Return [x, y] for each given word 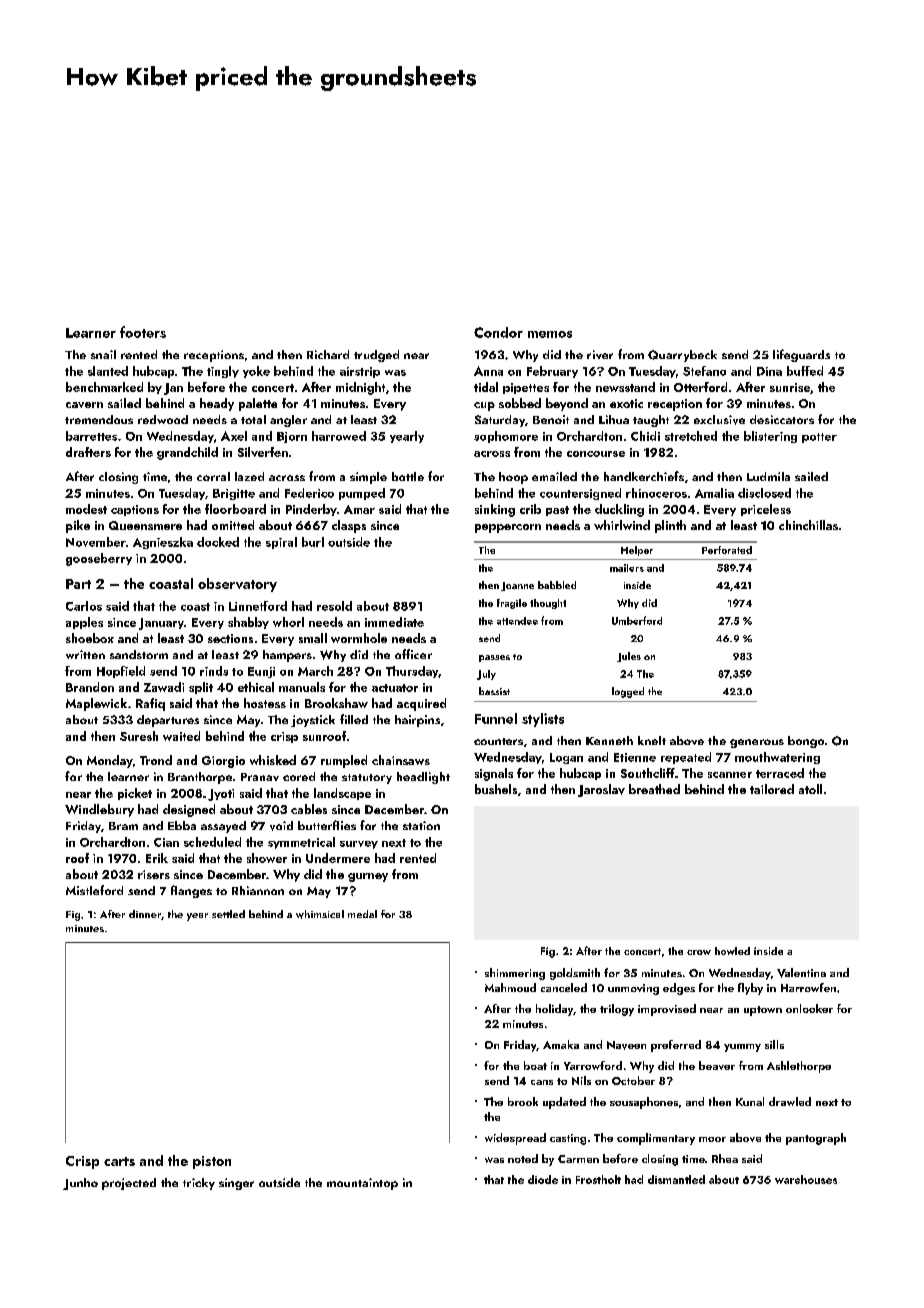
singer [236, 1184]
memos [550, 334]
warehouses [806, 1179]
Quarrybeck [682, 356]
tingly [223, 372]
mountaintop [362, 1184]
